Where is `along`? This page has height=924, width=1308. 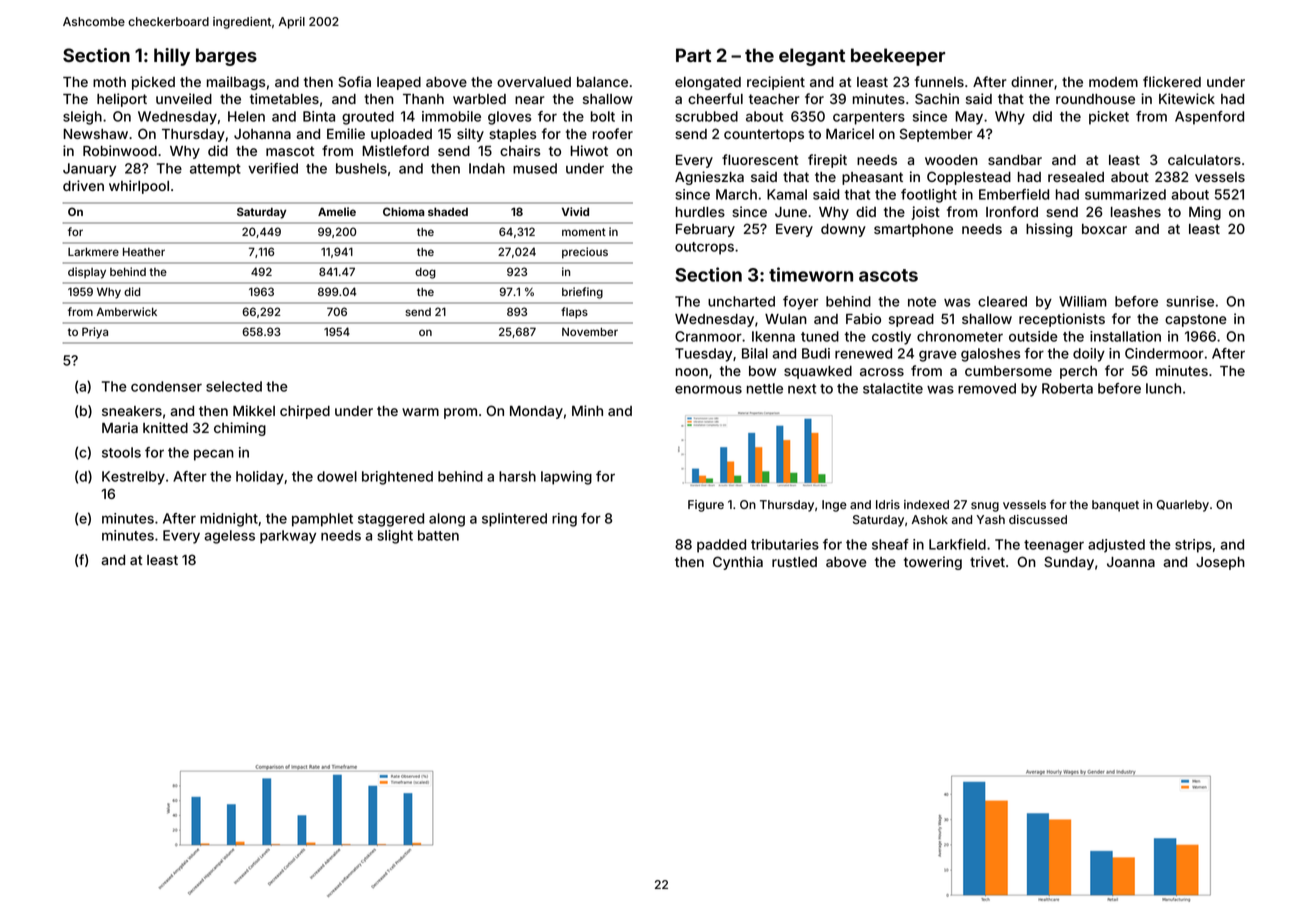 along is located at coordinates (447, 520).
